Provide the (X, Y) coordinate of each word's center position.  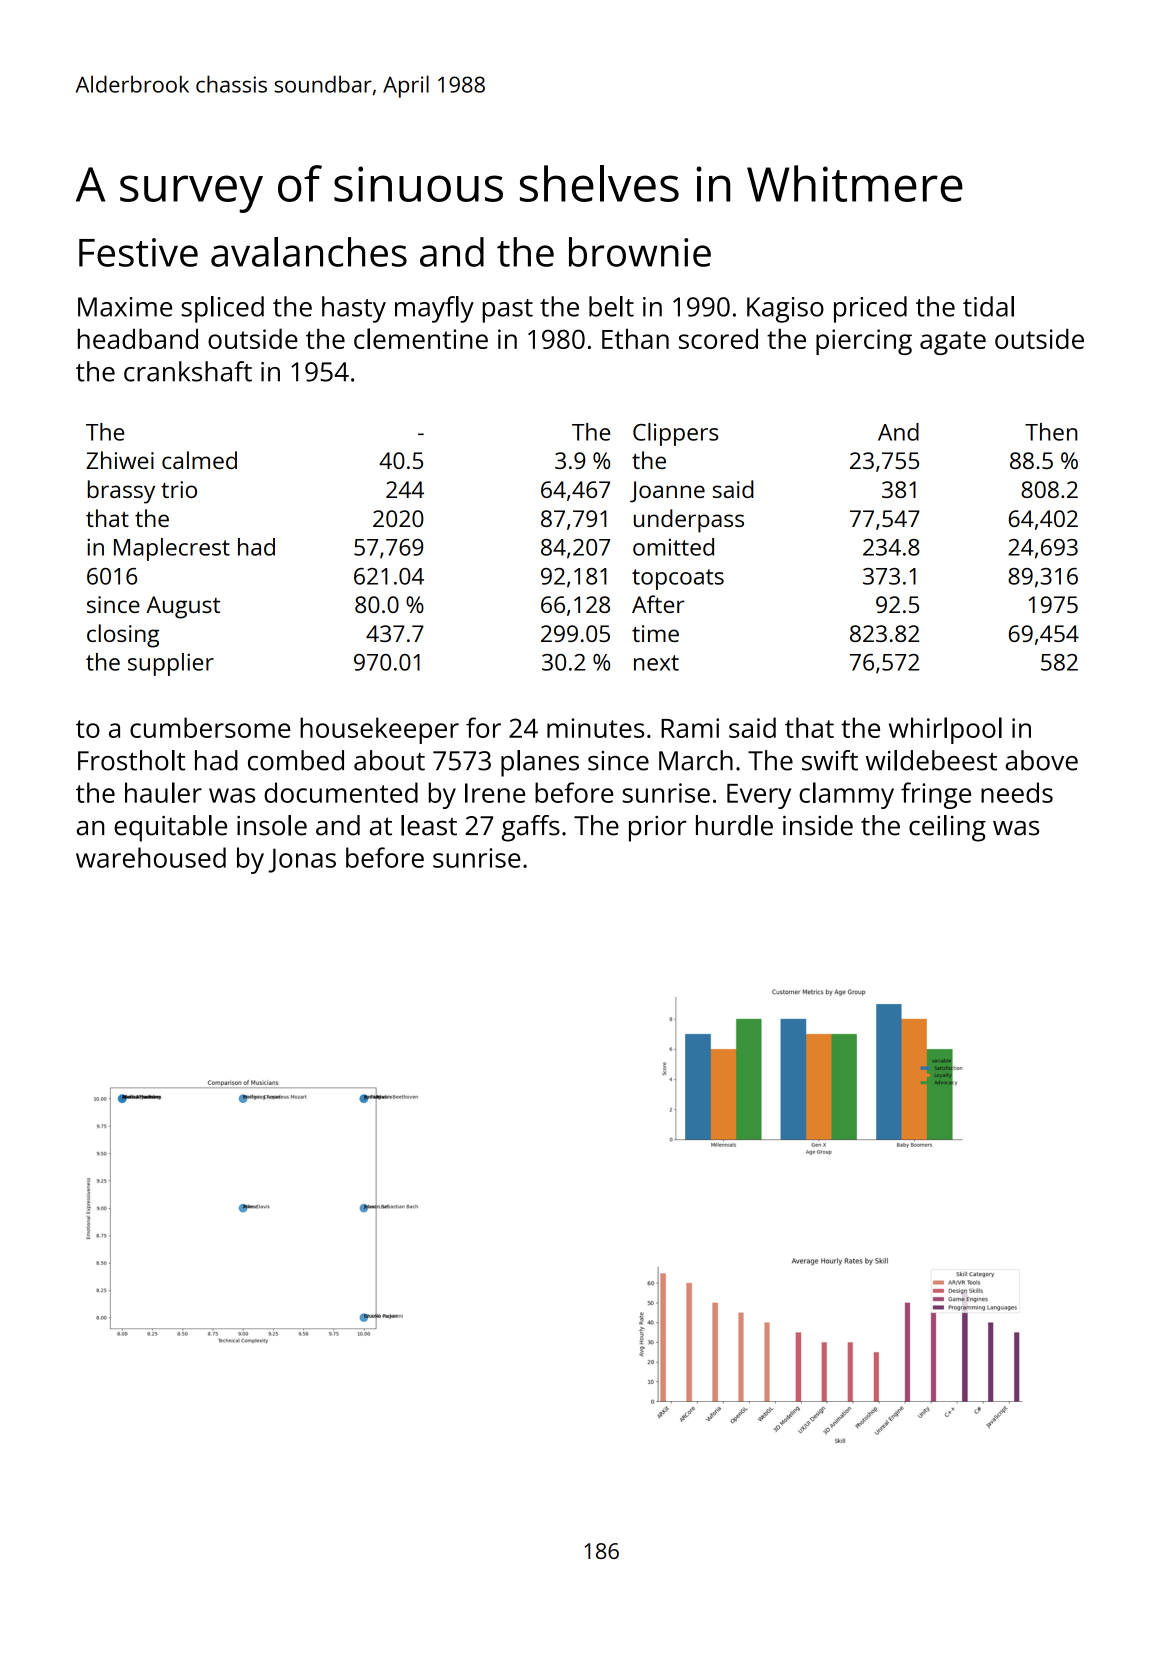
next (656, 663)
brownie (640, 252)
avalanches (309, 252)
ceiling (947, 828)
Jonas (302, 860)
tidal (988, 306)
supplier (171, 664)
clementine (421, 338)
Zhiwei (120, 460)
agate (953, 343)
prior (658, 829)
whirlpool (945, 730)
